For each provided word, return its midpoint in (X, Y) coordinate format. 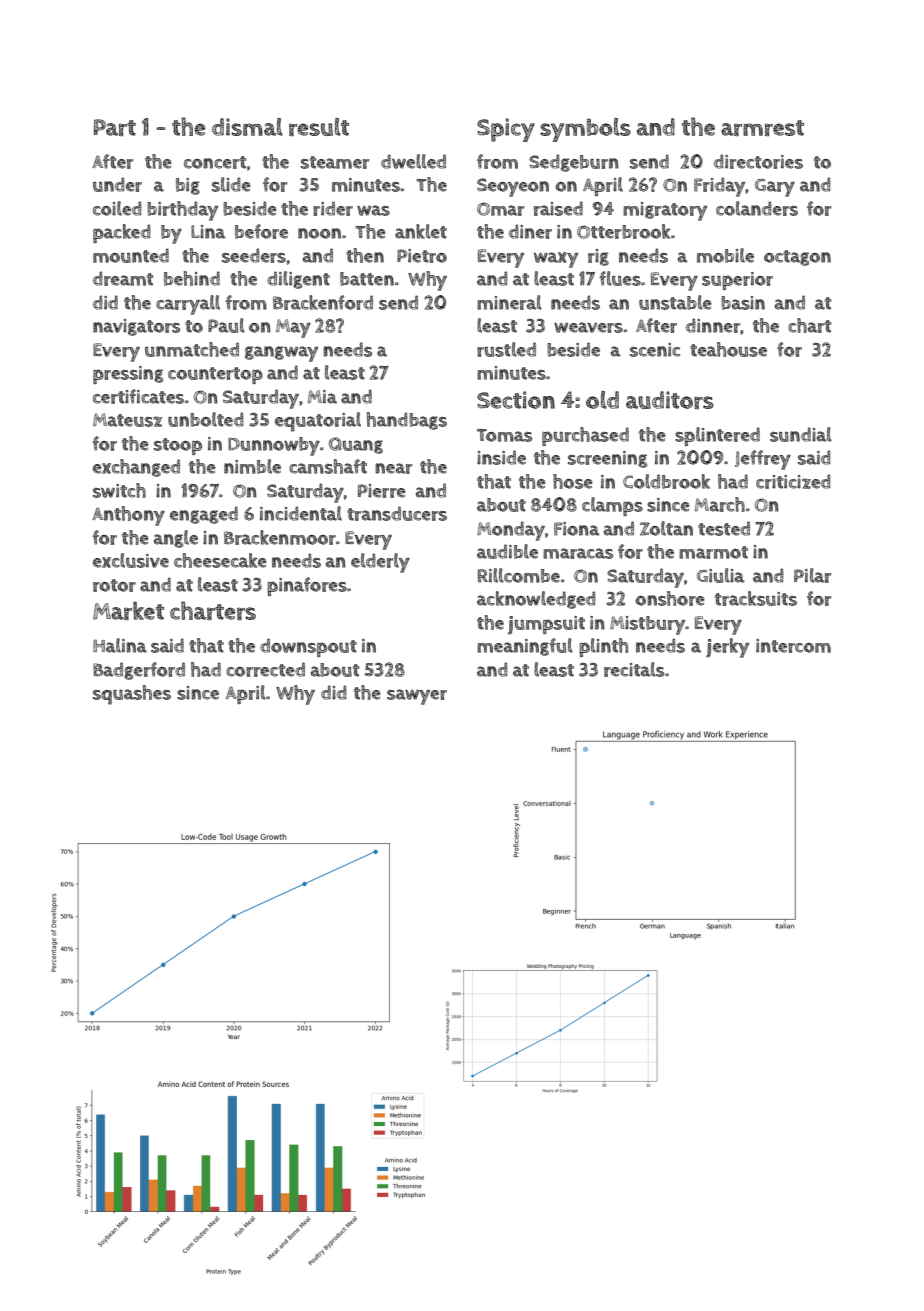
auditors (670, 400)
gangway (281, 354)
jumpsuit (546, 625)
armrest (762, 128)
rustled (506, 349)
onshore (670, 598)
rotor (114, 585)
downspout (308, 647)
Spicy (506, 130)
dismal (247, 127)
